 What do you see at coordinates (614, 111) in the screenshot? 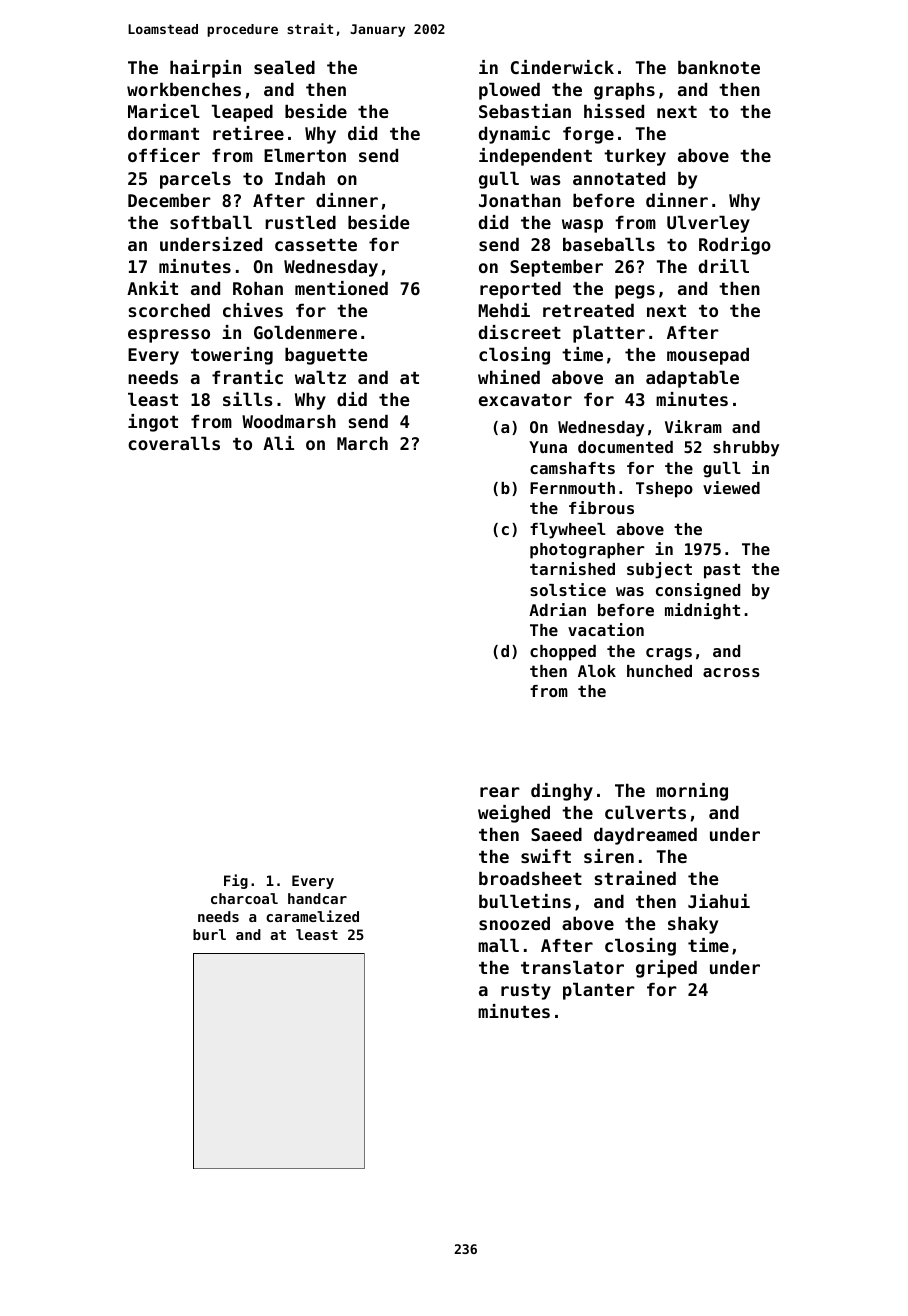
I see `hissed` at bounding box center [614, 111].
